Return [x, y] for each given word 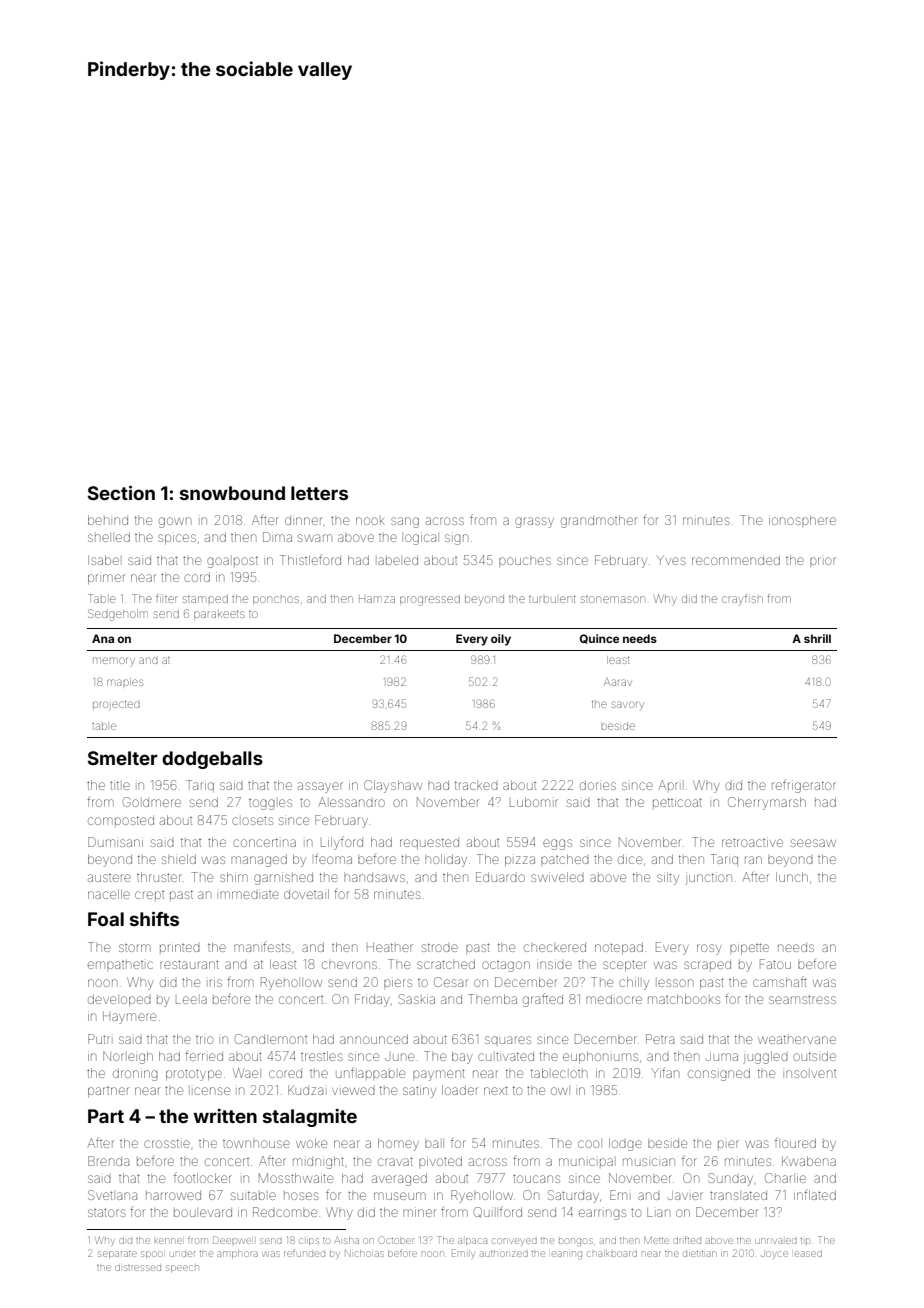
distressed [138, 1268]
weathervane [797, 1039]
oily [501, 640]
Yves [671, 560]
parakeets [219, 615]
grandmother [599, 521]
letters [319, 493]
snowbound [232, 493]
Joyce [774, 1255]
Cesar [451, 982]
